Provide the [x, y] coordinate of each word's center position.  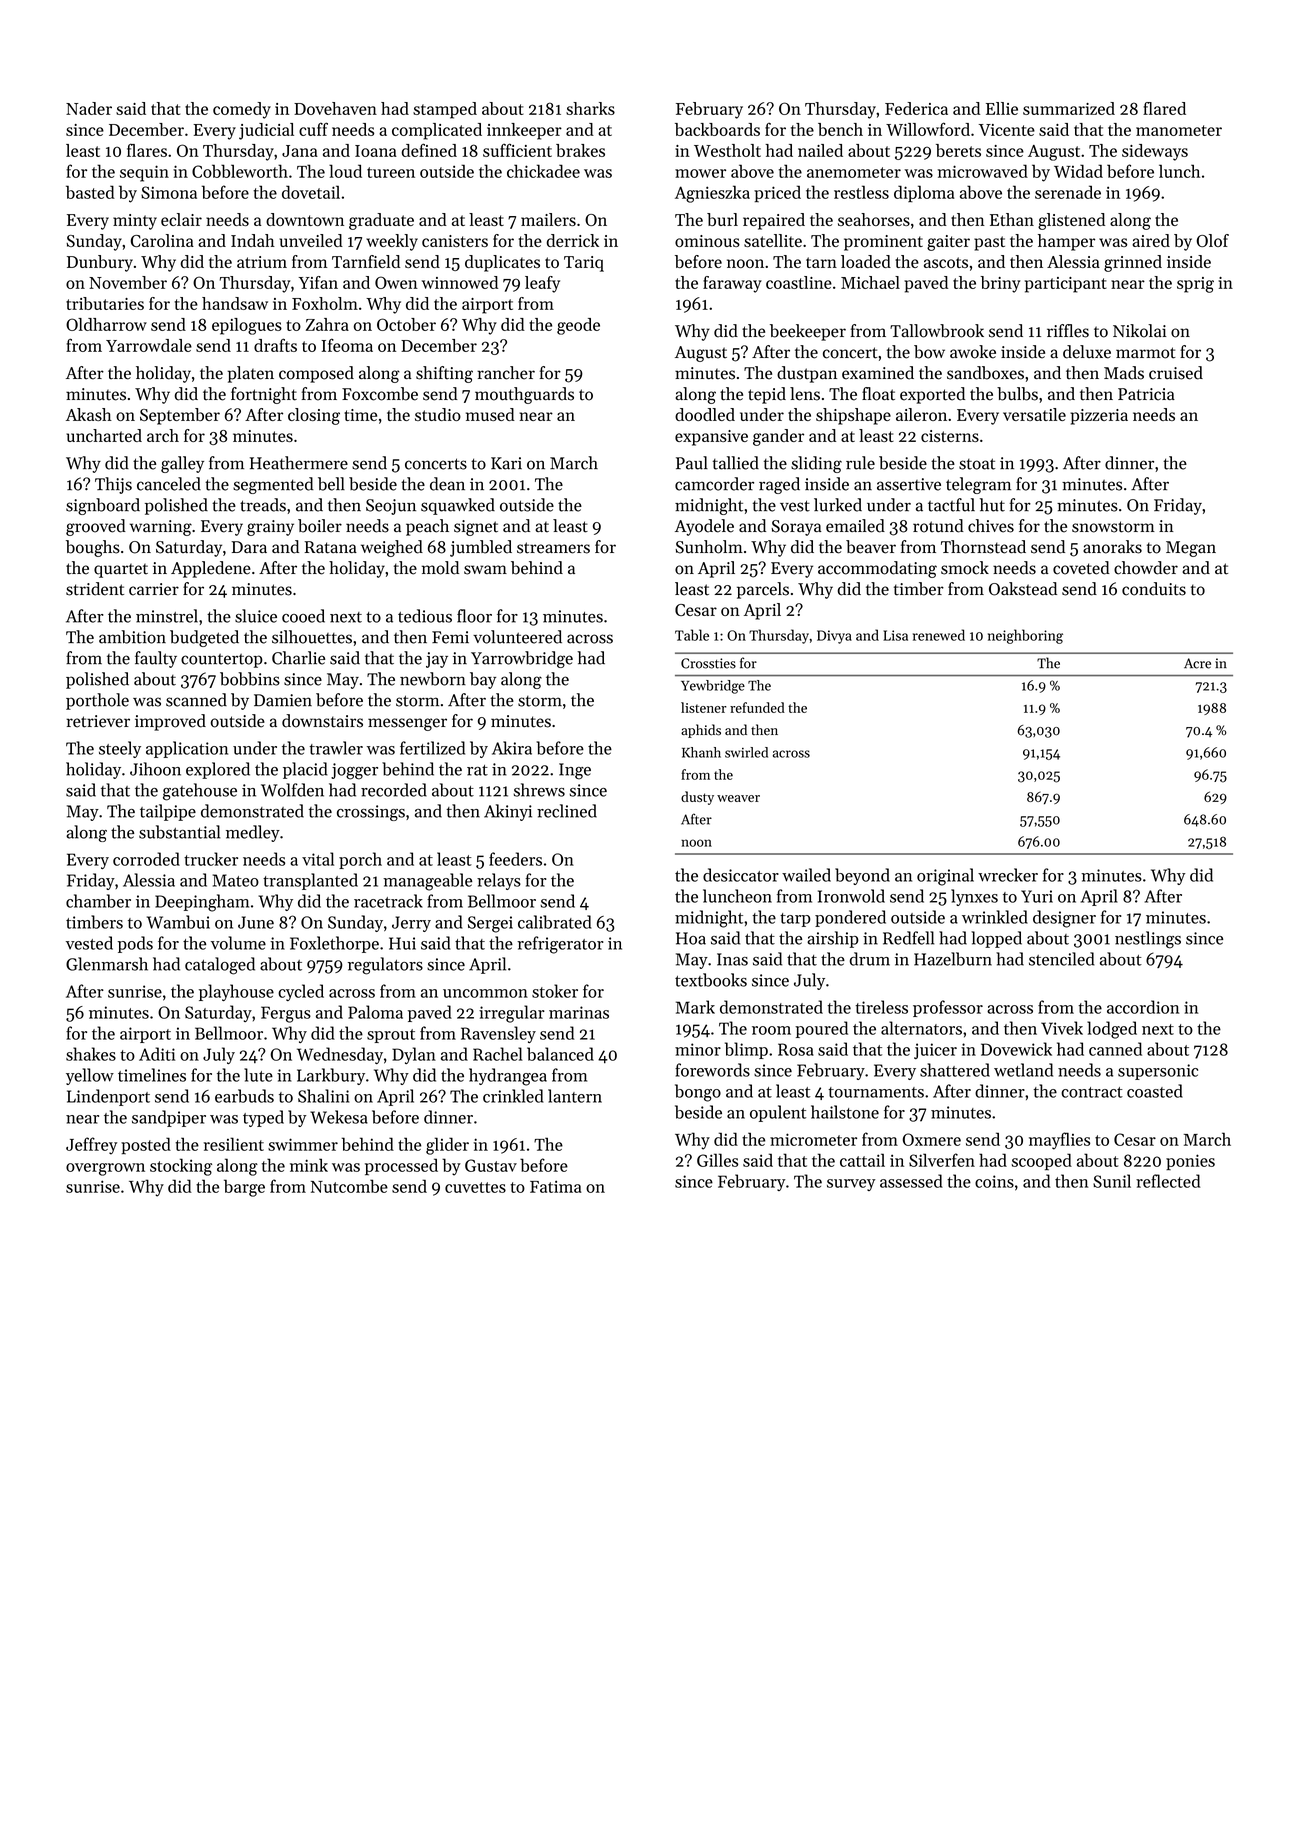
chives [991, 526]
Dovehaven [335, 108]
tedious [425, 616]
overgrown [105, 1169]
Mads [1124, 373]
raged [779, 485]
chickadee [543, 171]
